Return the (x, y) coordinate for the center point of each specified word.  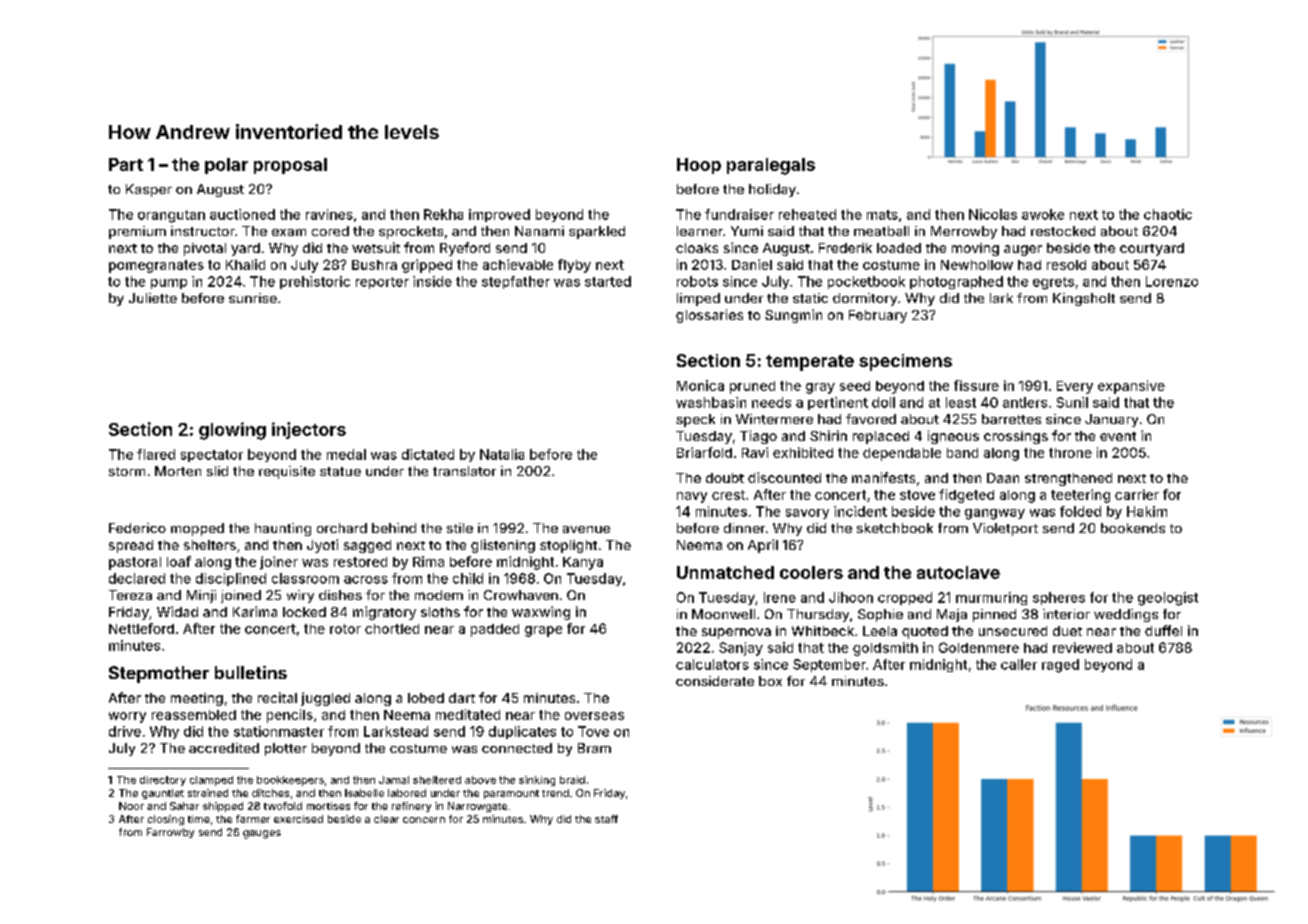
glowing (232, 431)
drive (125, 731)
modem (439, 595)
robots (697, 281)
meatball (881, 231)
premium (137, 232)
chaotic (1168, 214)
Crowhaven (521, 595)
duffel (1163, 630)
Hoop (699, 166)
